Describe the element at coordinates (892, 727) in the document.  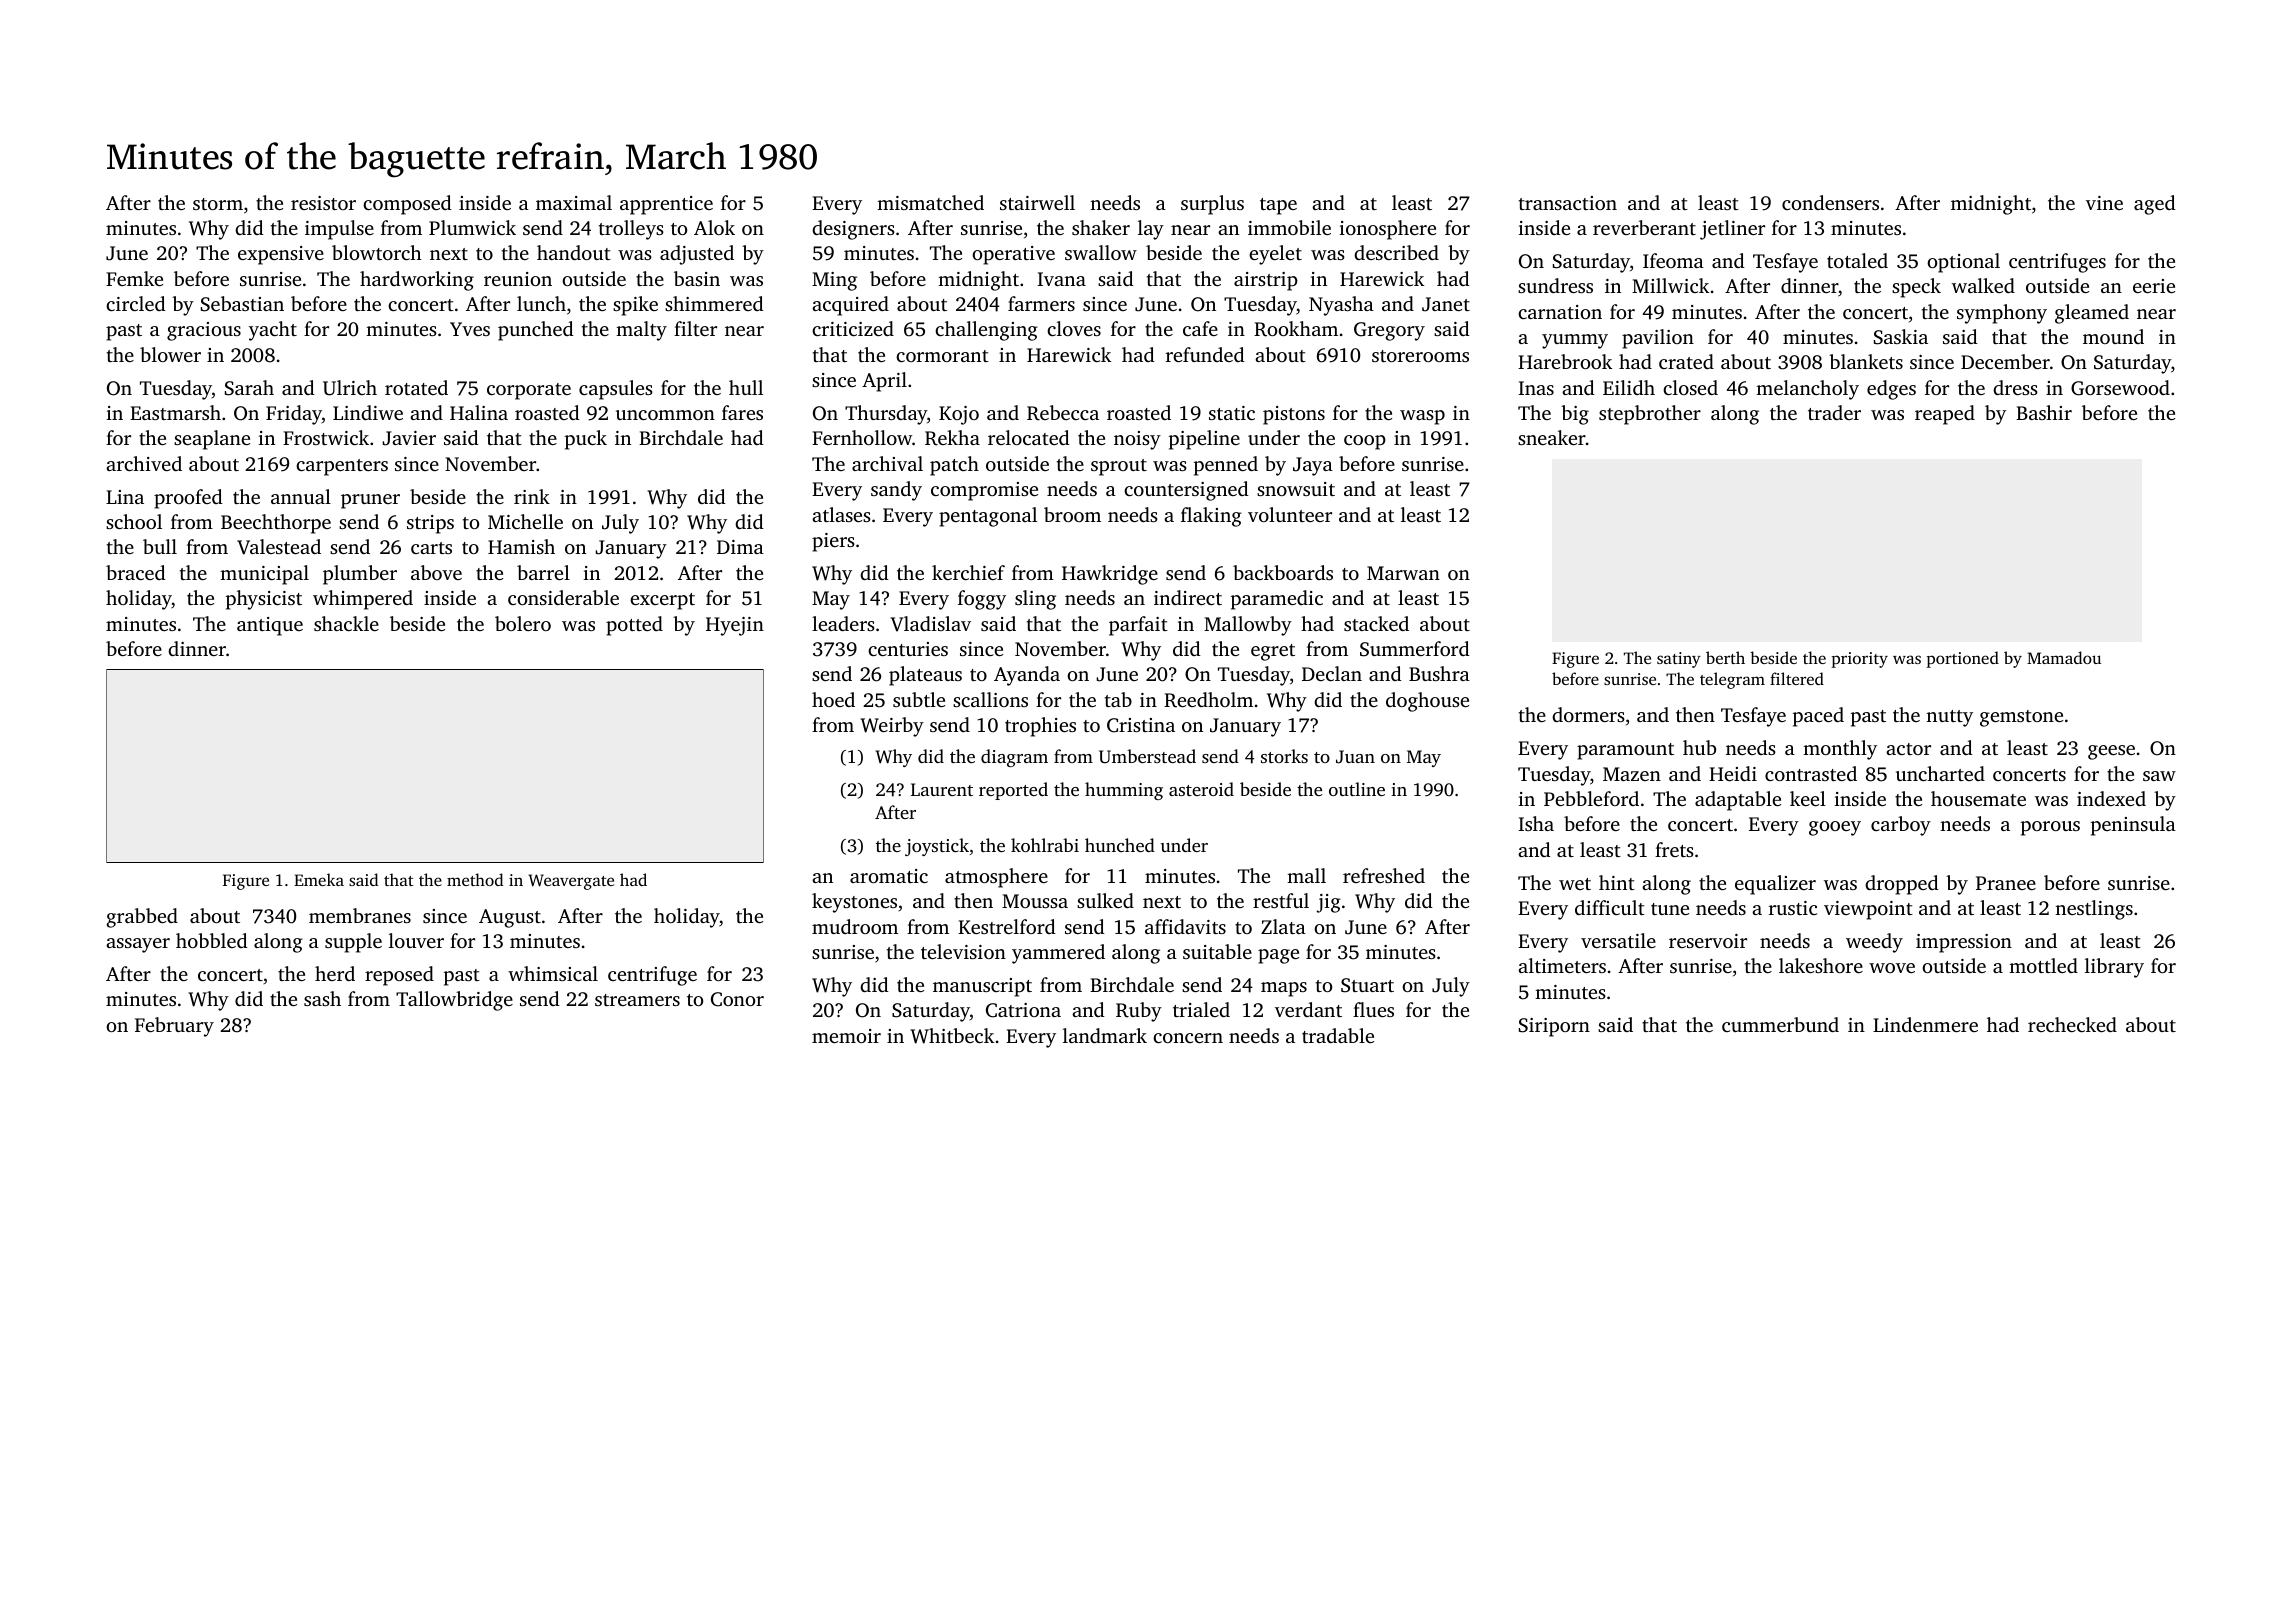
I see `Weirby` at that location.
